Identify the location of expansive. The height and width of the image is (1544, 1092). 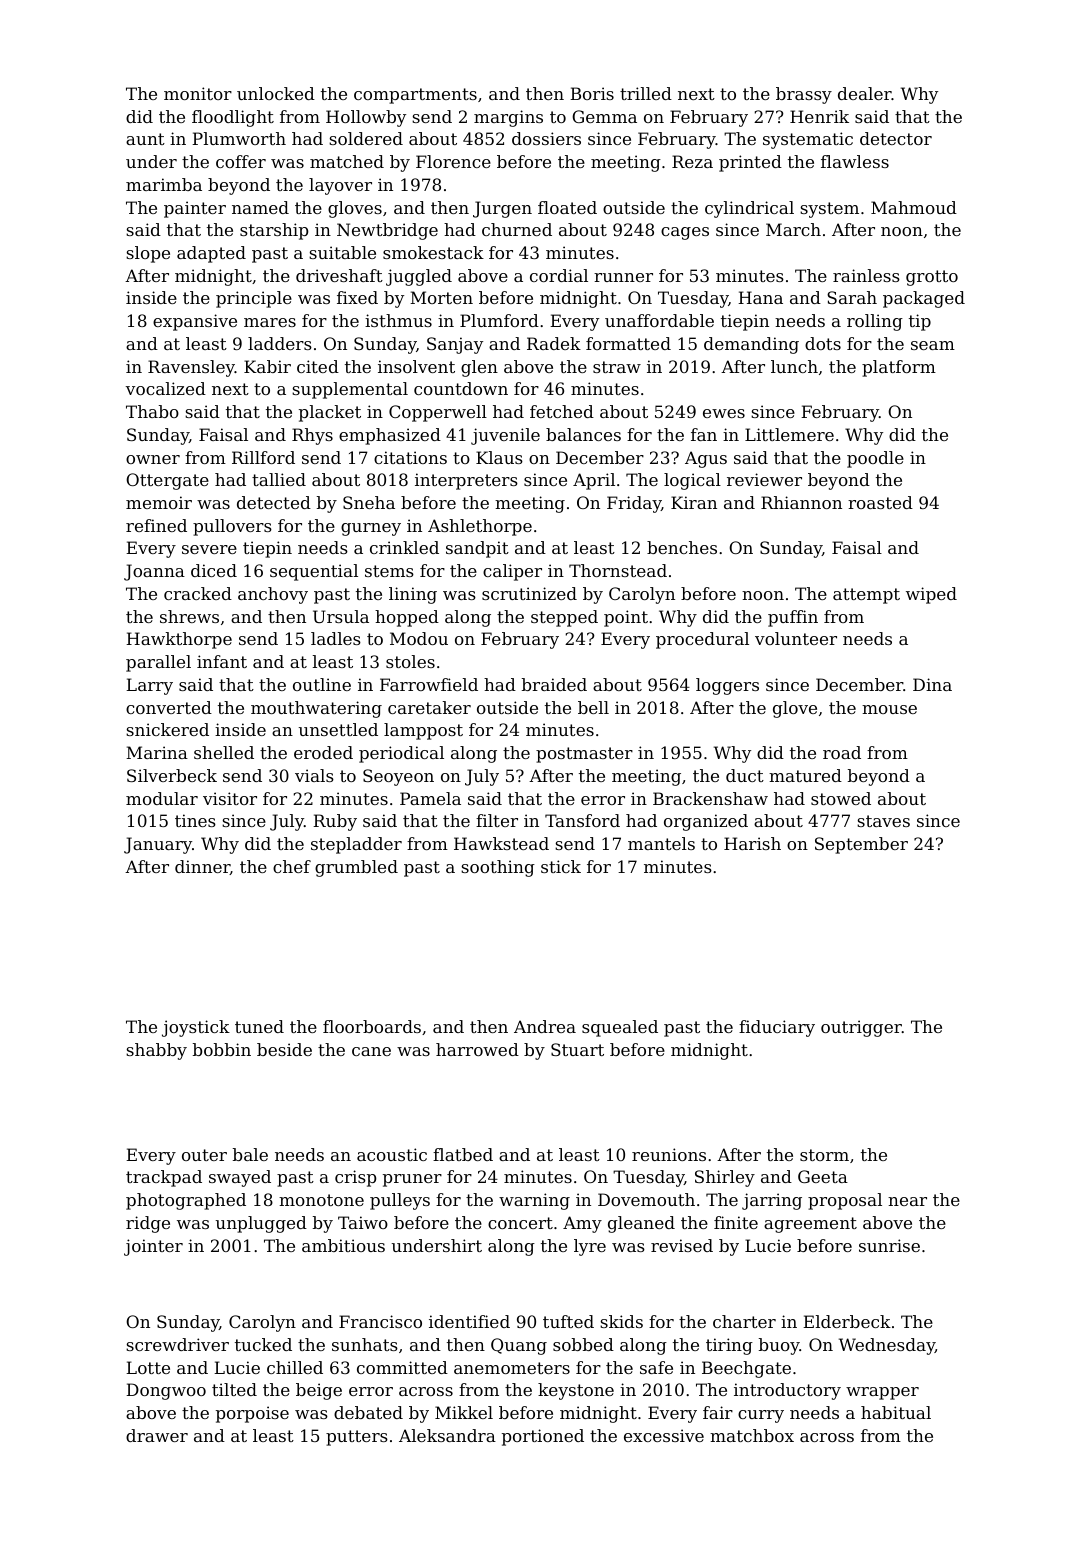
(195, 322).
